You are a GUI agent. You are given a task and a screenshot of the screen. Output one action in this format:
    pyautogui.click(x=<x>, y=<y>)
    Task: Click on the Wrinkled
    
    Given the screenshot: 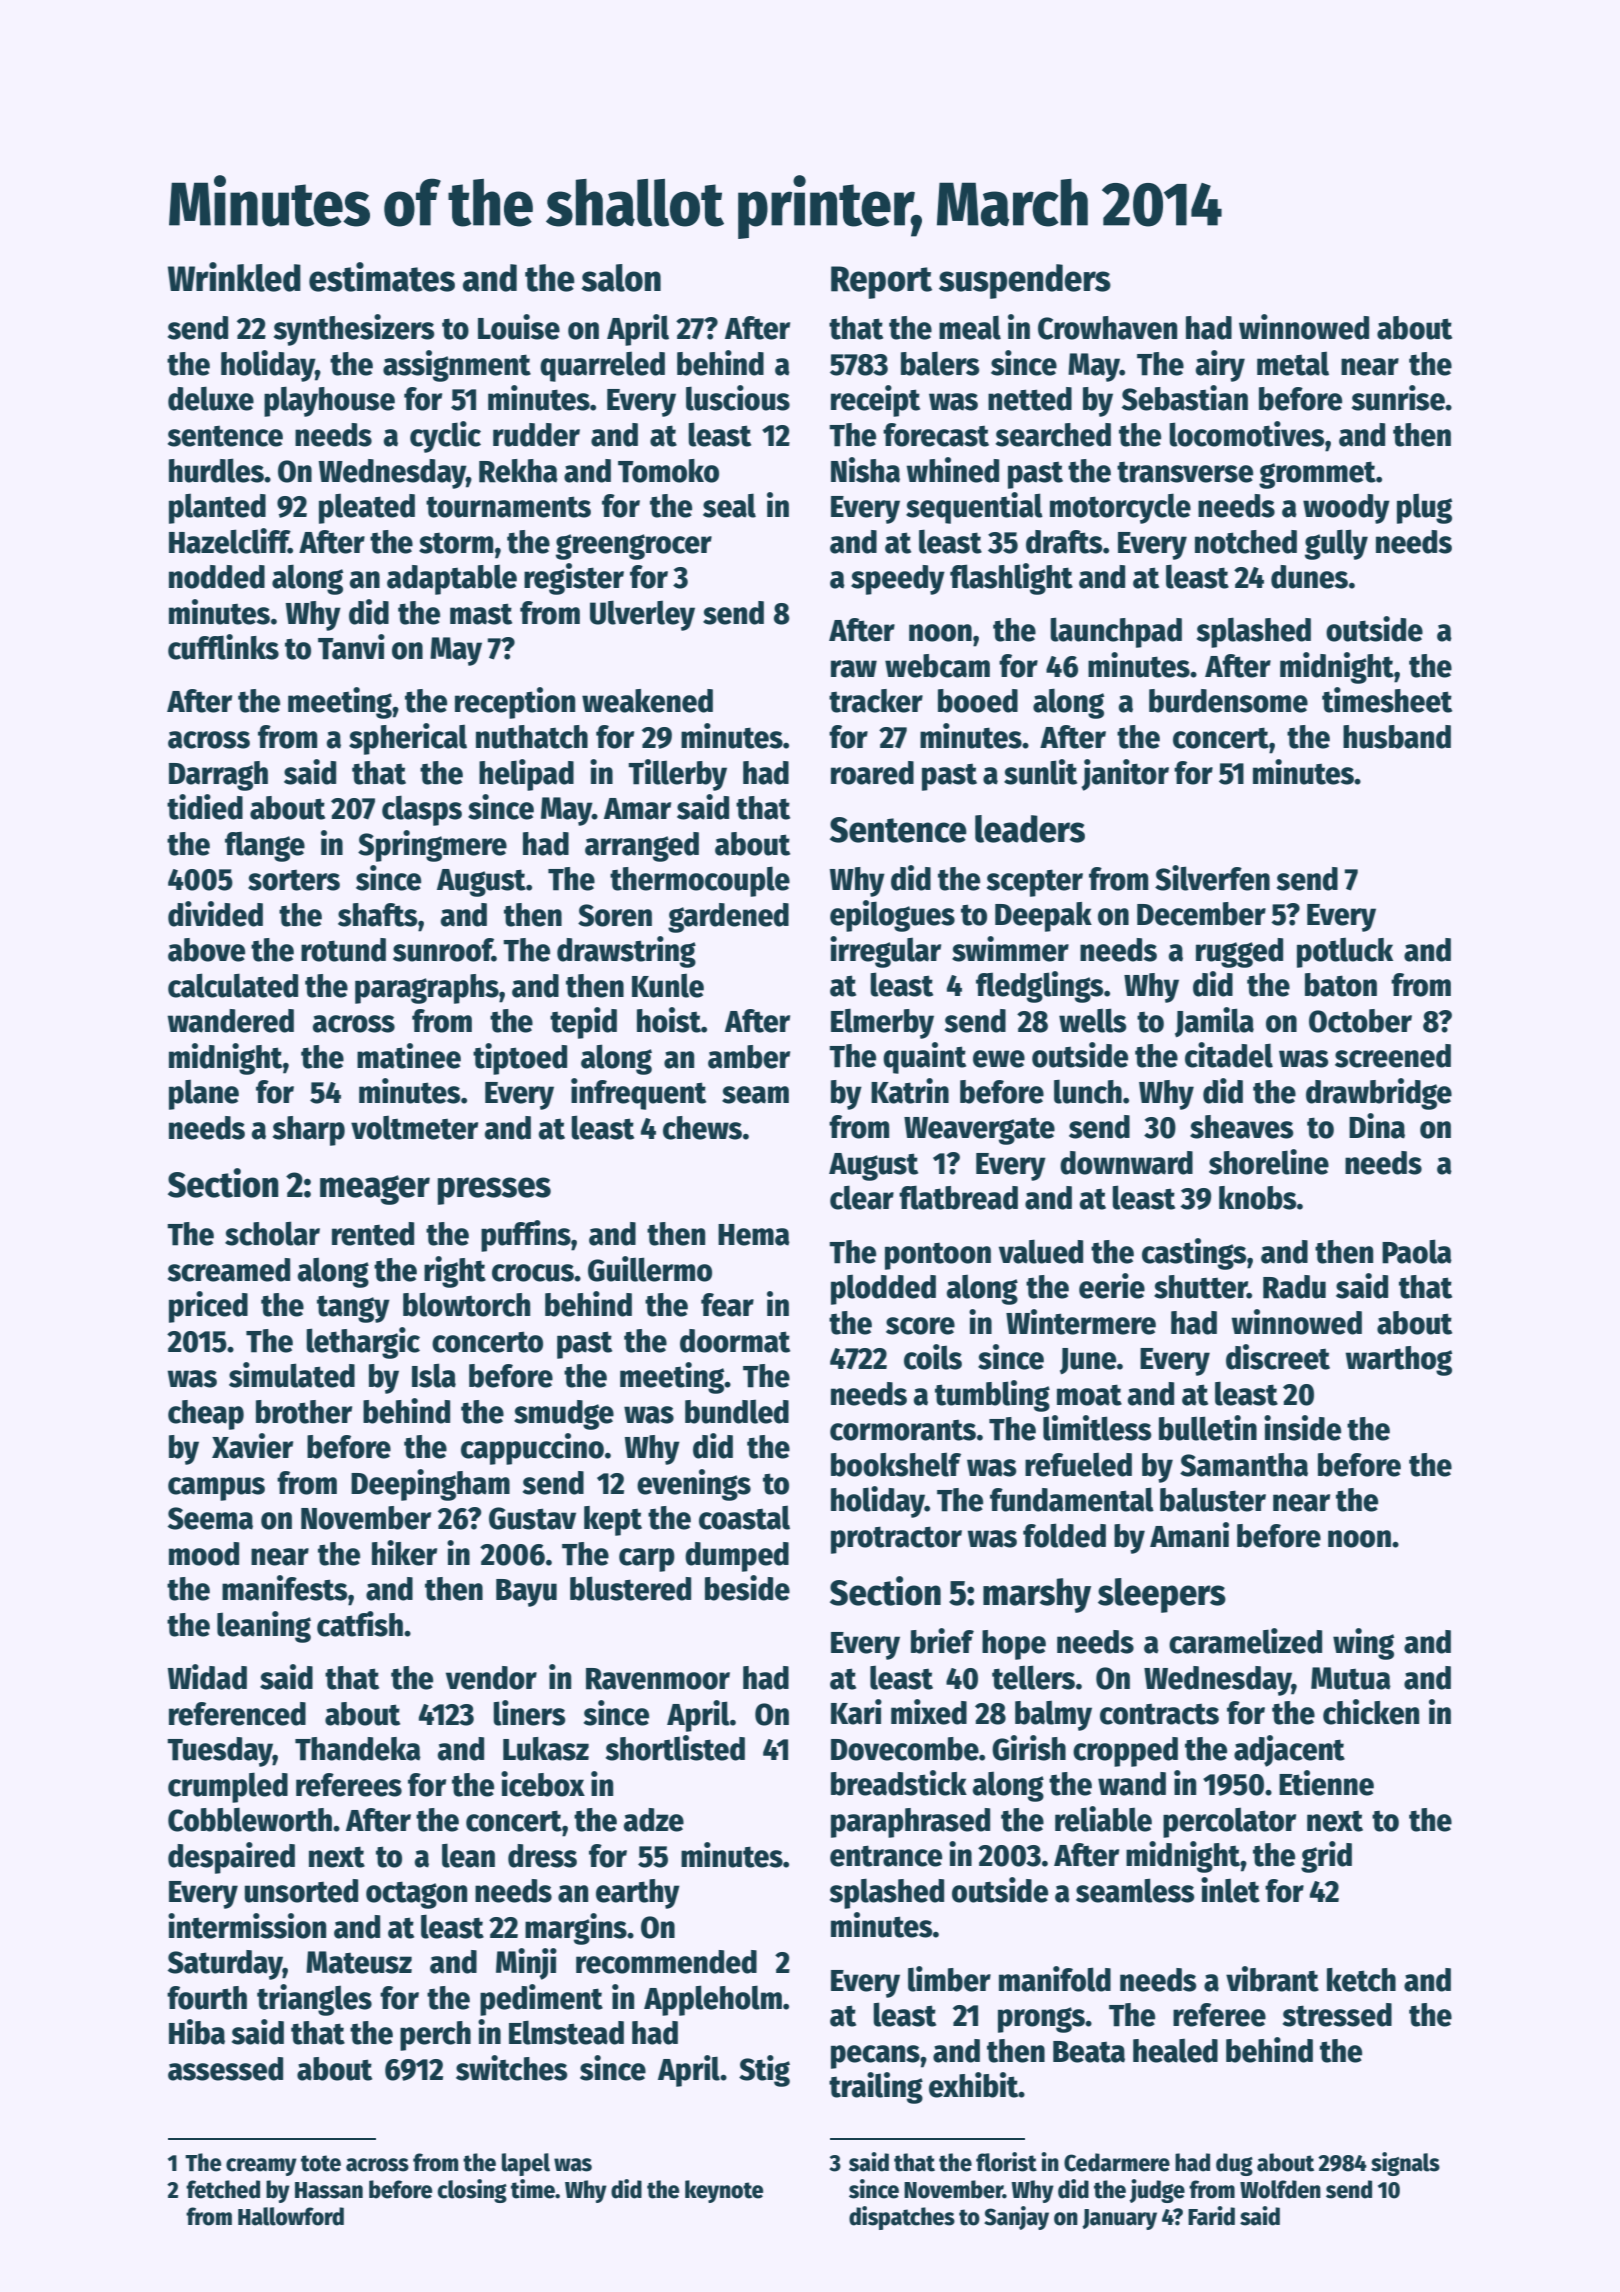 What is the action you would take?
    pyautogui.click(x=234, y=277)
